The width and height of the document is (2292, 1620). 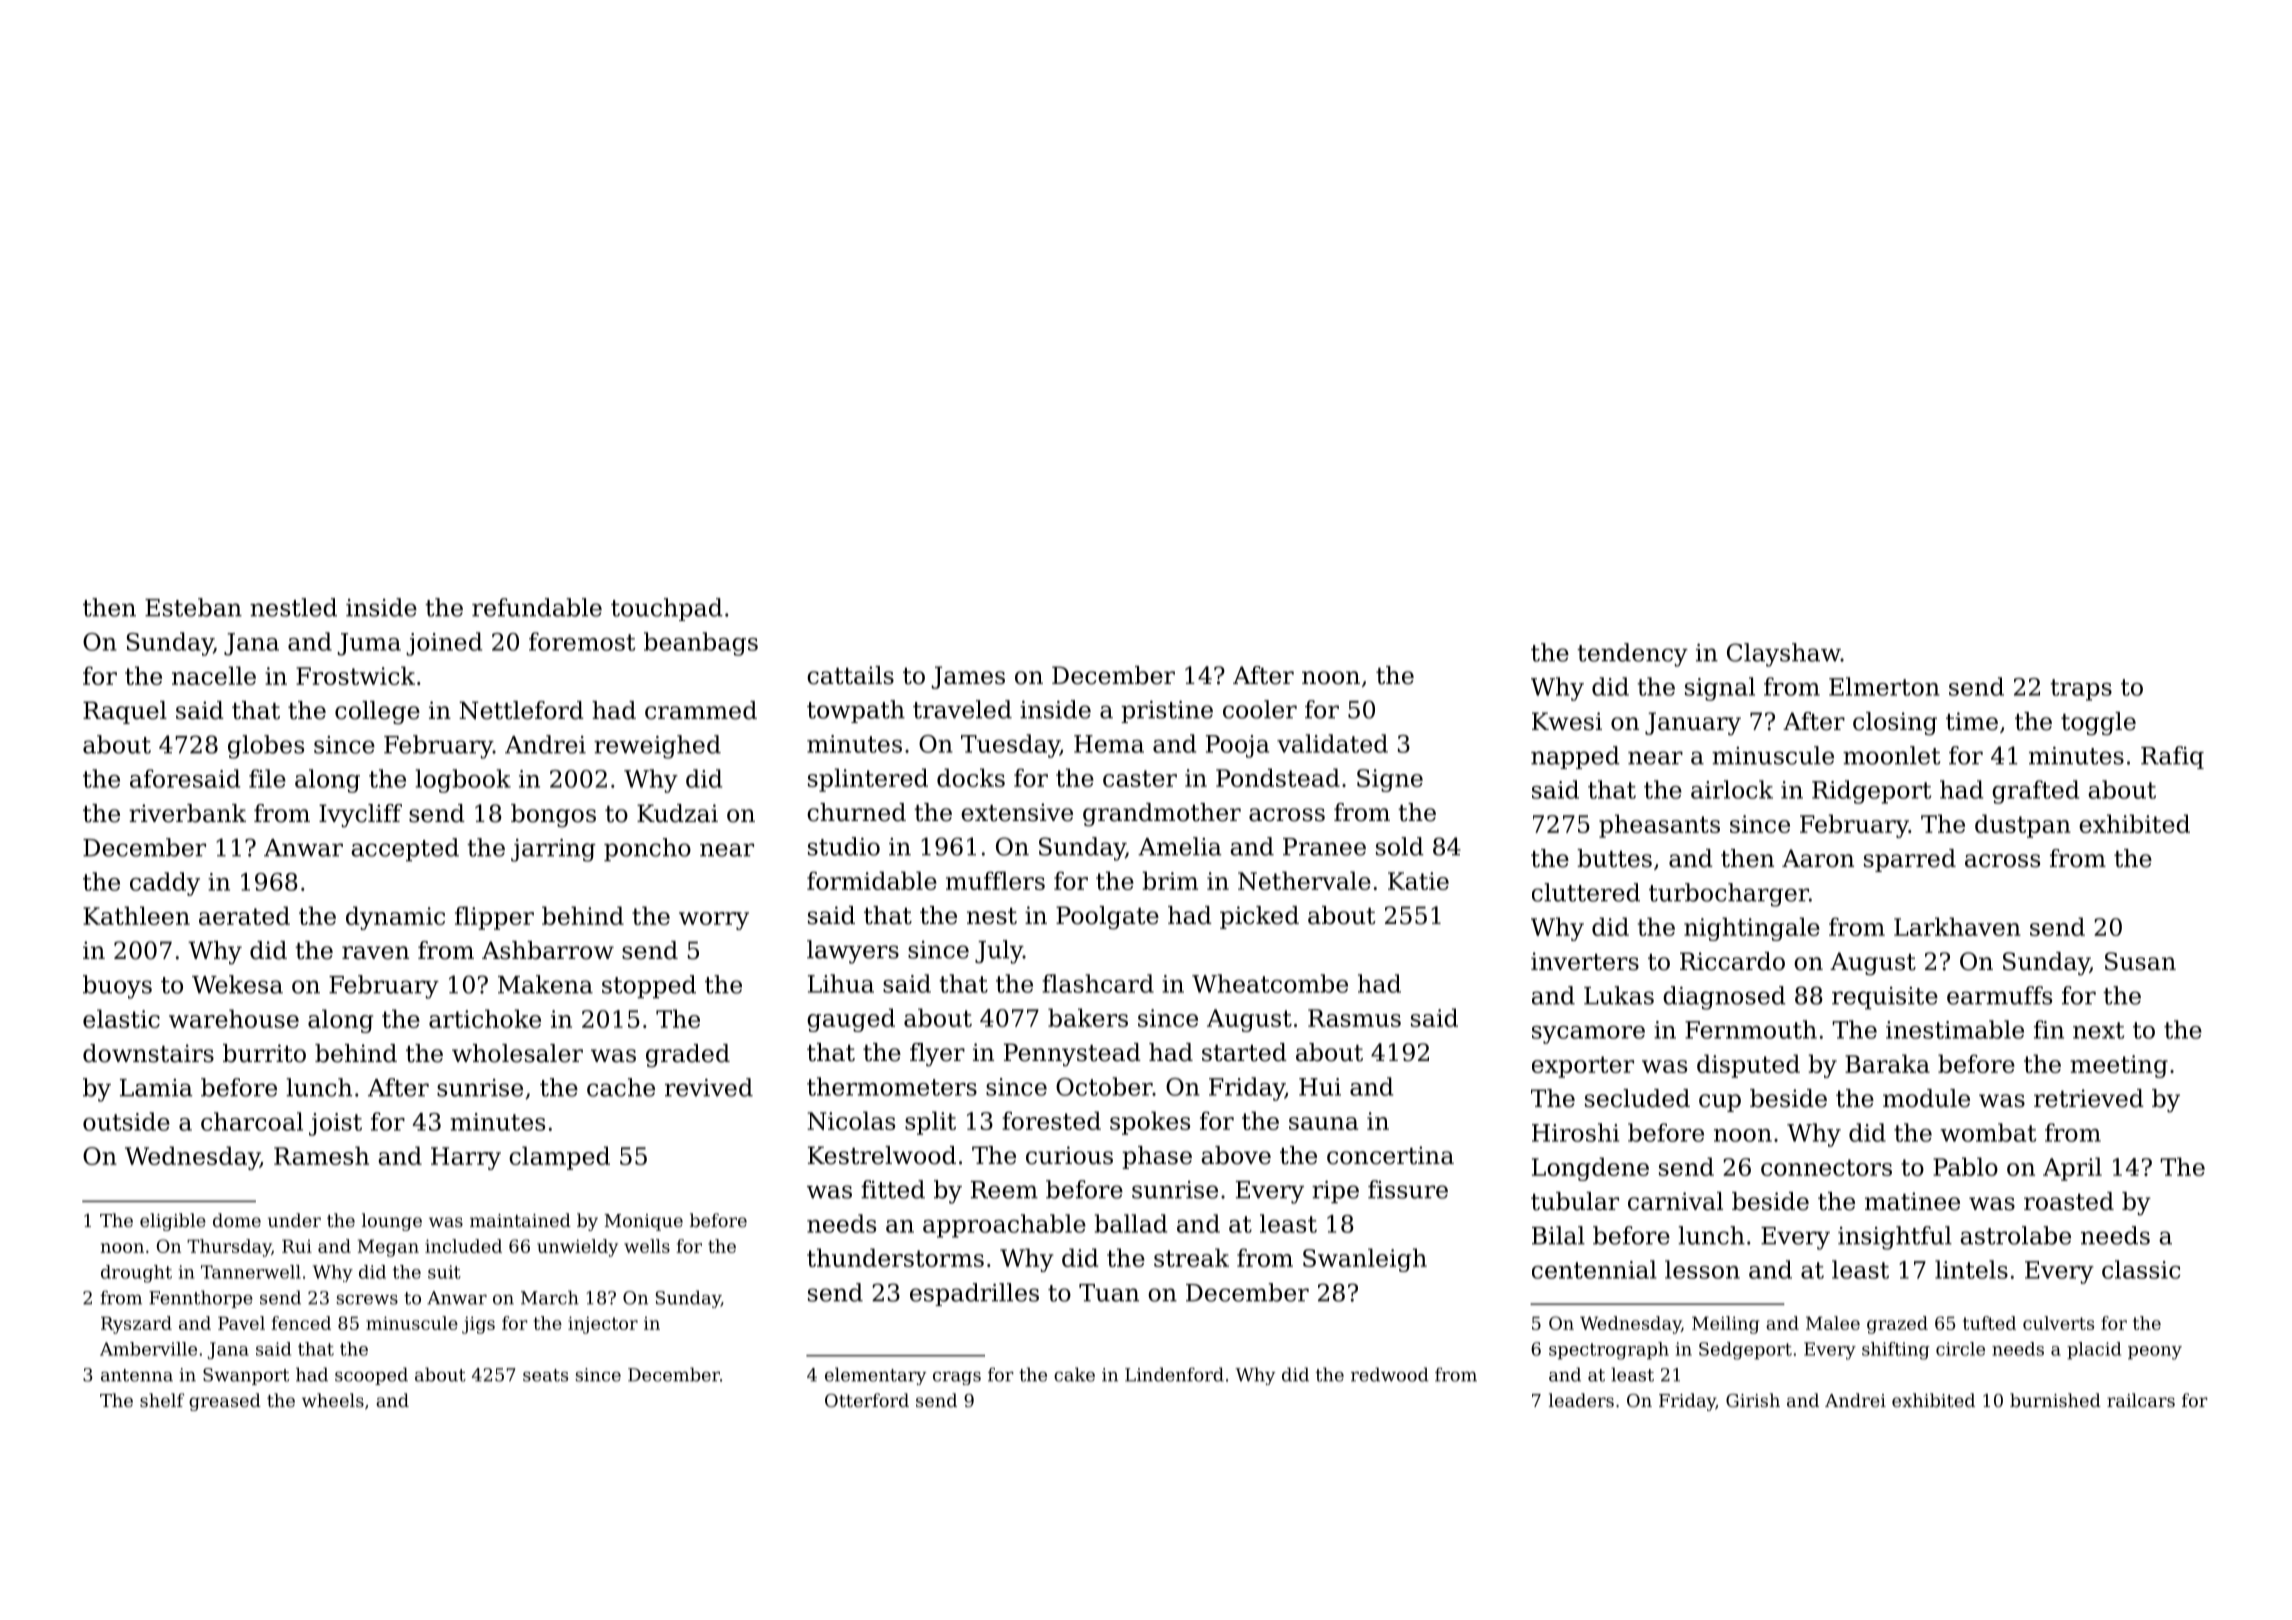 What do you see at coordinates (1575, 757) in the document?
I see `napped` at bounding box center [1575, 757].
